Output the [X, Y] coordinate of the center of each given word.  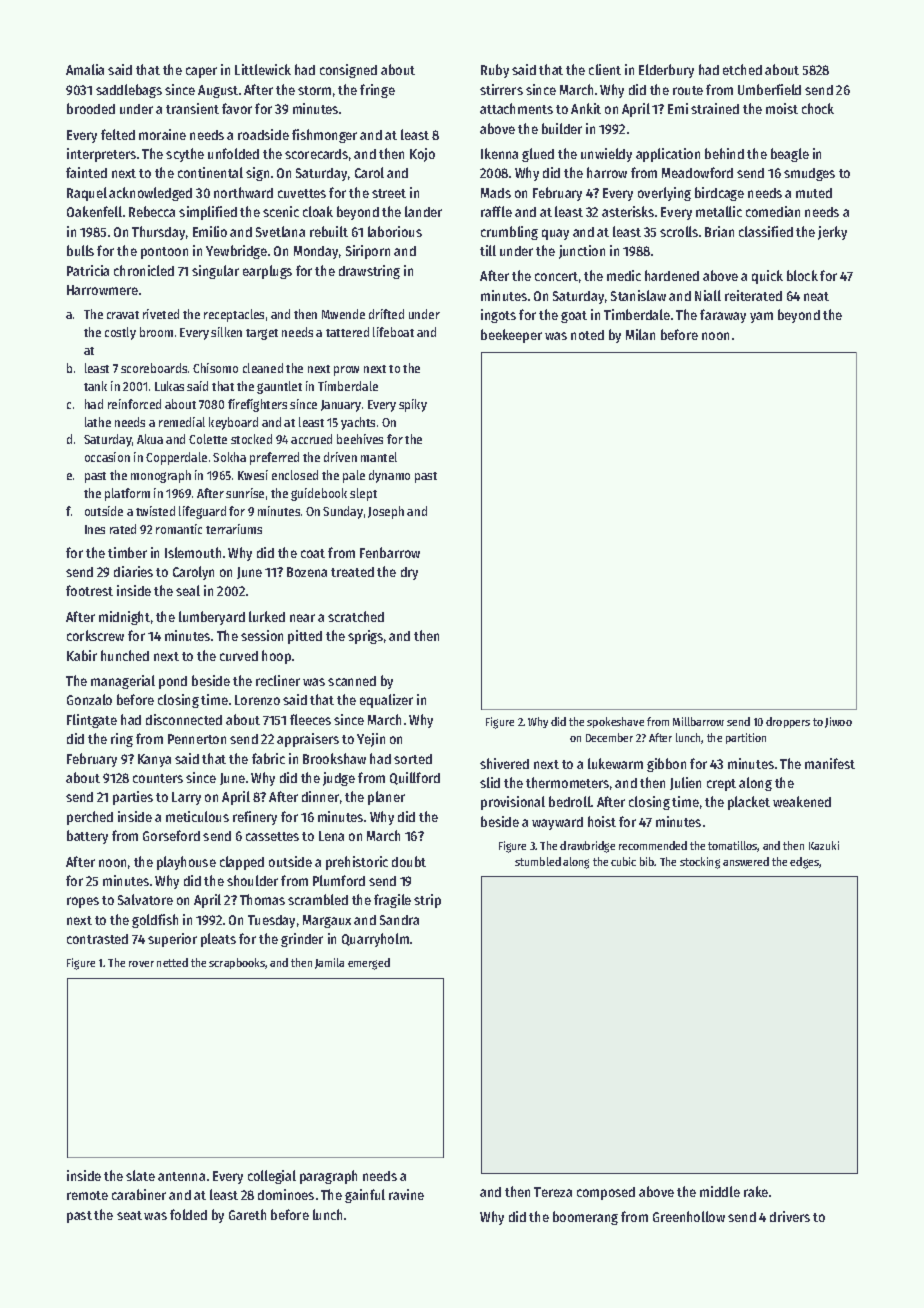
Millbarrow [698, 721]
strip [427, 901]
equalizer [386, 701]
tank [95, 386]
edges [805, 863]
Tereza [553, 1192]
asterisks [628, 211]
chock [818, 108]
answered [746, 861]
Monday [316, 252]
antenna [181, 1176]
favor [237, 108]
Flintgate [92, 721]
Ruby [495, 71]
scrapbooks [237, 963]
